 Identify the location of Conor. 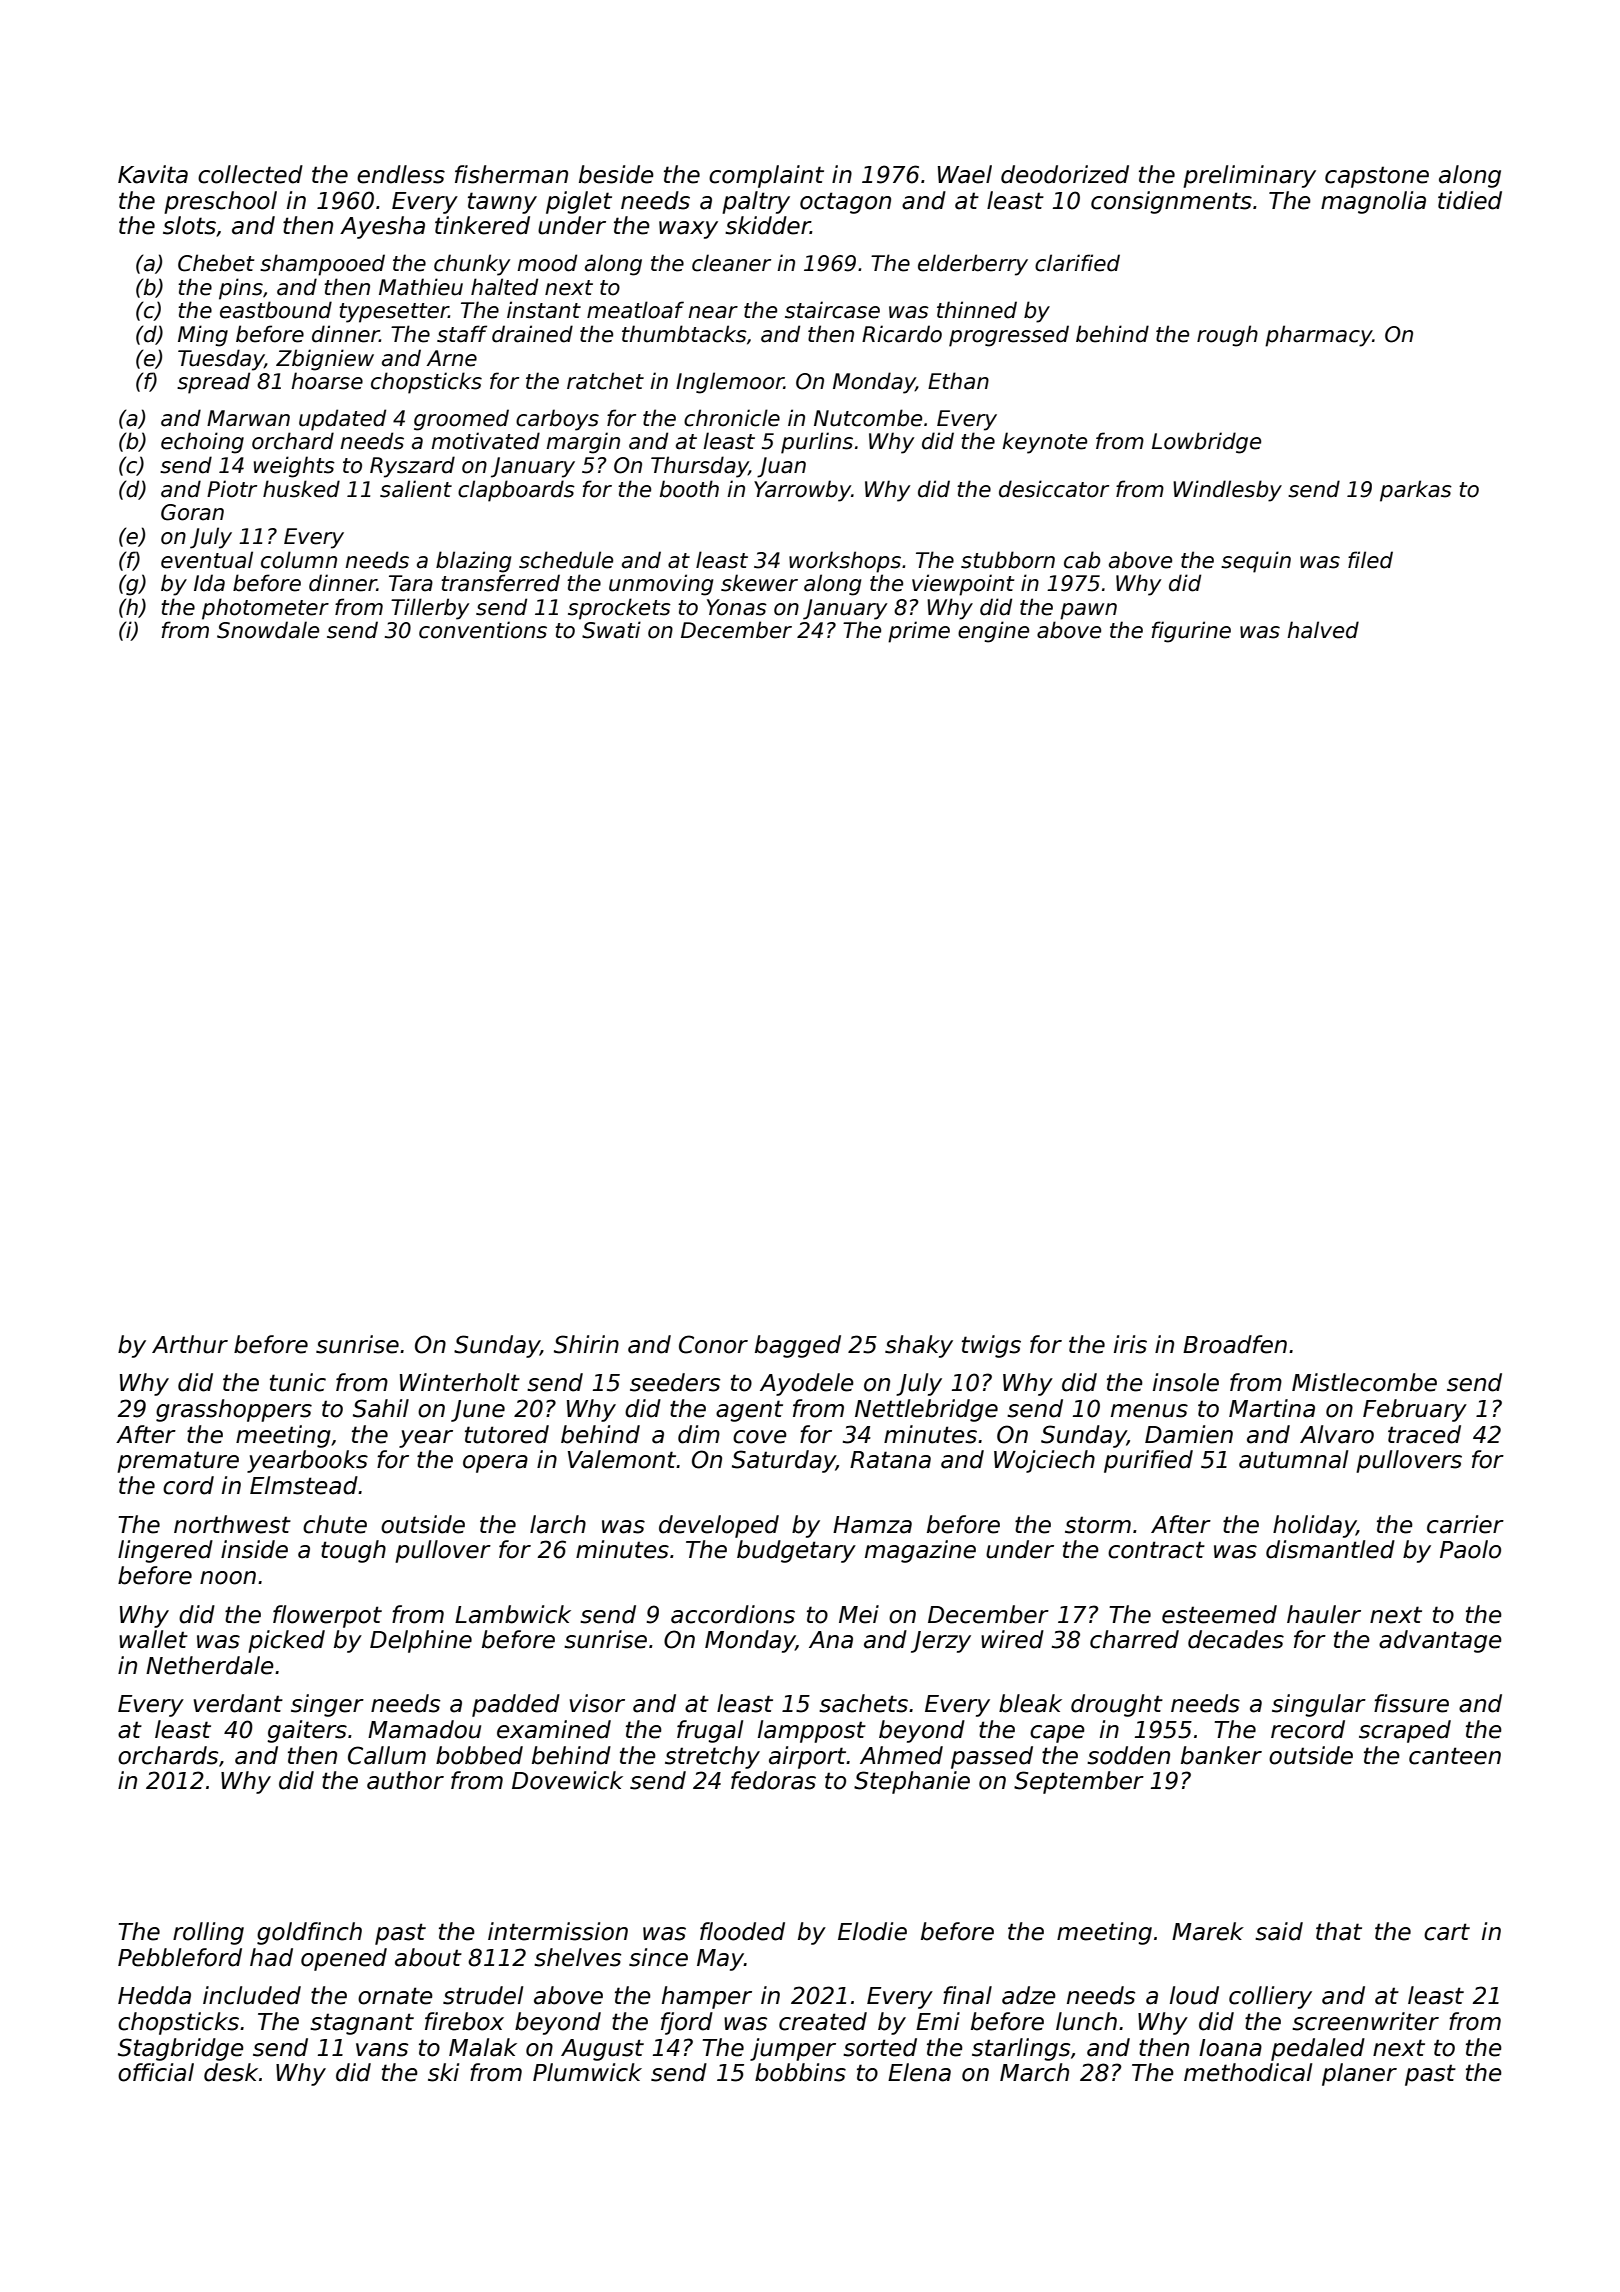
(713, 1344).
